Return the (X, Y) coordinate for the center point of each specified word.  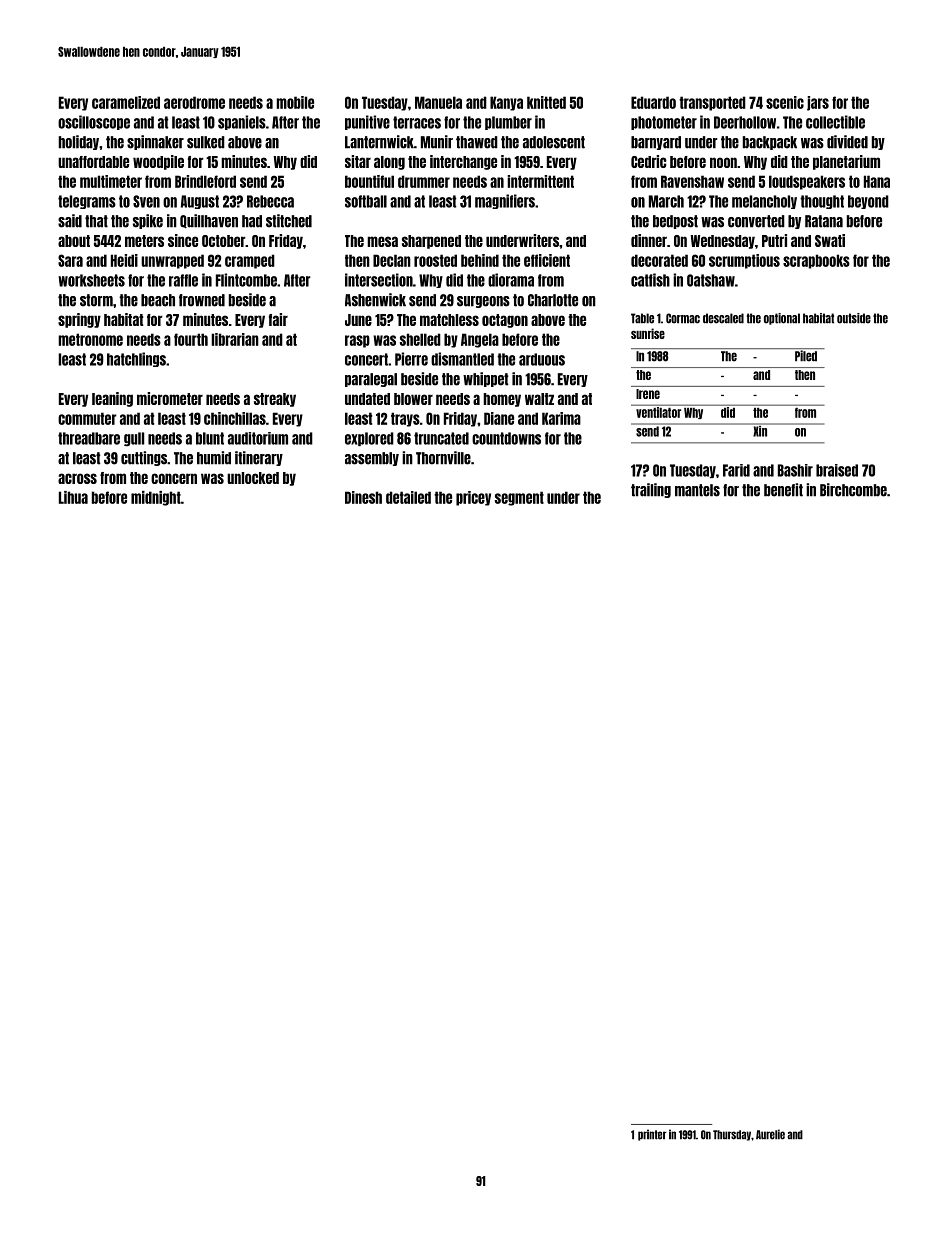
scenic (785, 102)
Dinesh (363, 497)
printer (652, 1135)
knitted (546, 102)
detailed (408, 497)
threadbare (89, 438)
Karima (561, 418)
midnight (156, 498)
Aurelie (770, 1134)
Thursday (732, 1135)
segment (519, 498)
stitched (289, 221)
